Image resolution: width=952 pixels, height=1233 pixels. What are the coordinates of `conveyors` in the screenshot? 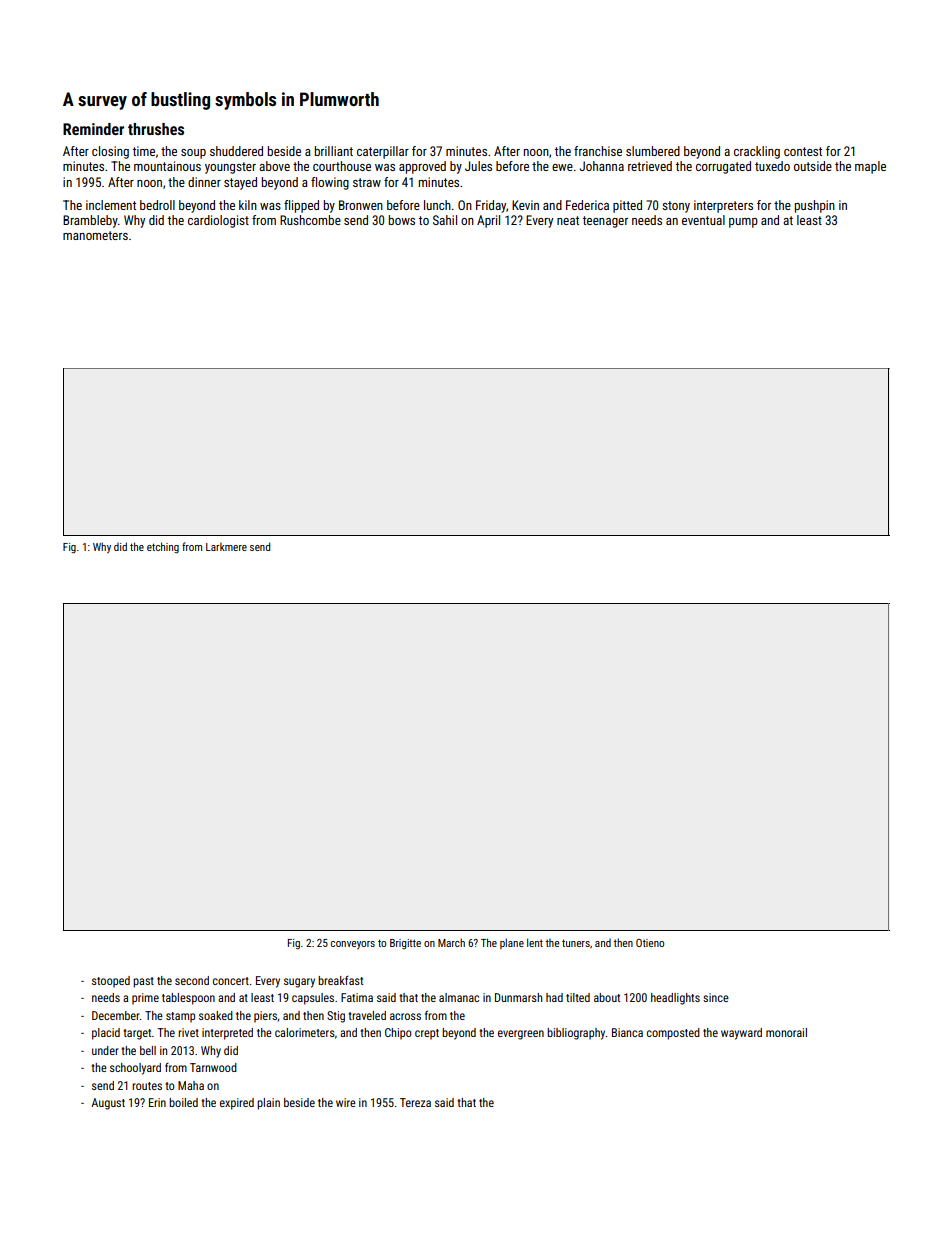 It's located at (353, 945).
